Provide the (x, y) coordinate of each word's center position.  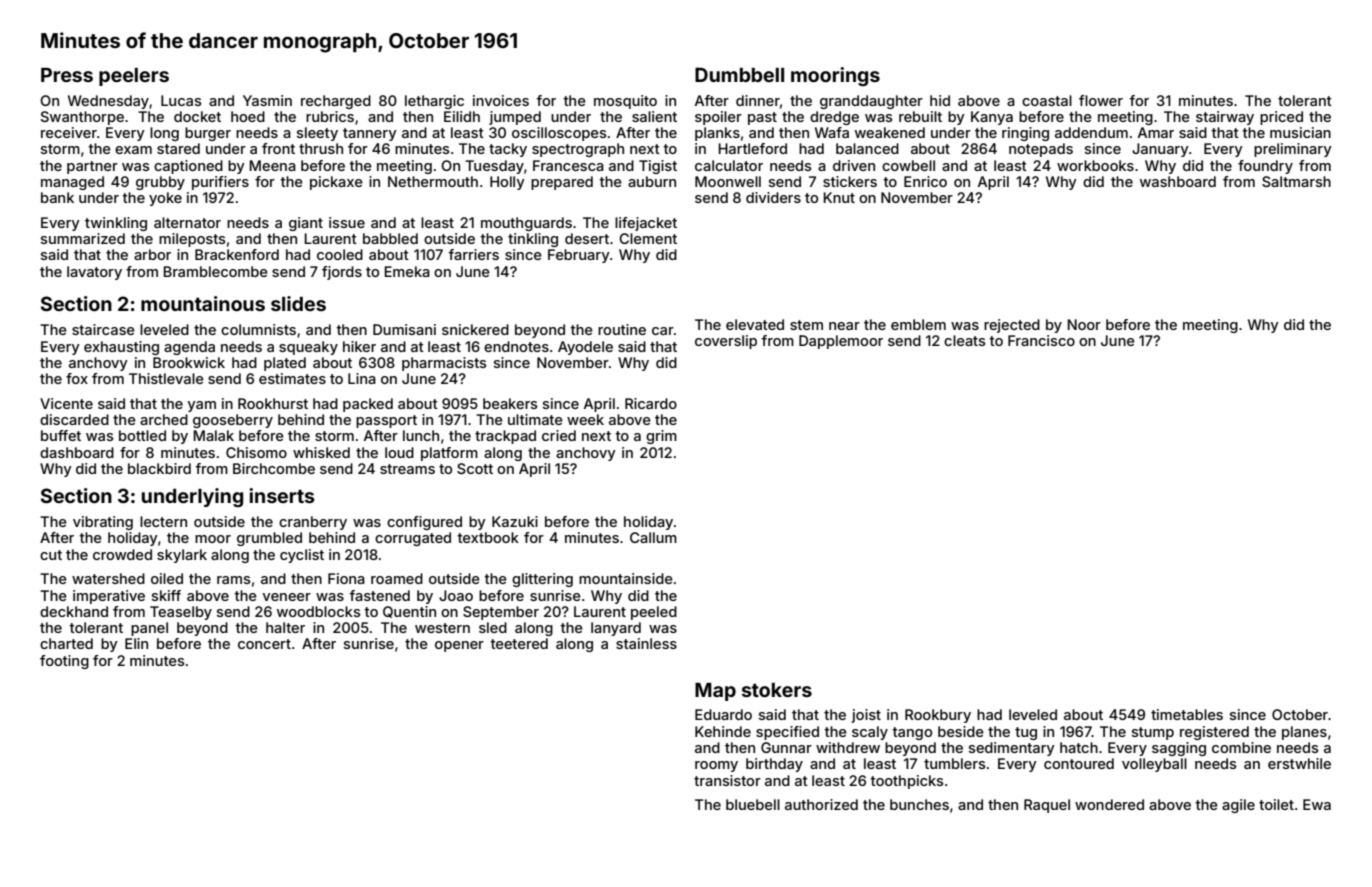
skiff (166, 595)
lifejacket (646, 224)
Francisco (1041, 340)
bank (57, 197)
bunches (919, 804)
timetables (1187, 714)
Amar (1156, 132)
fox (77, 378)
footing (64, 662)
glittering (542, 580)
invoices (501, 100)
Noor (1084, 324)
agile (1238, 806)
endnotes (516, 346)
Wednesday (108, 102)
